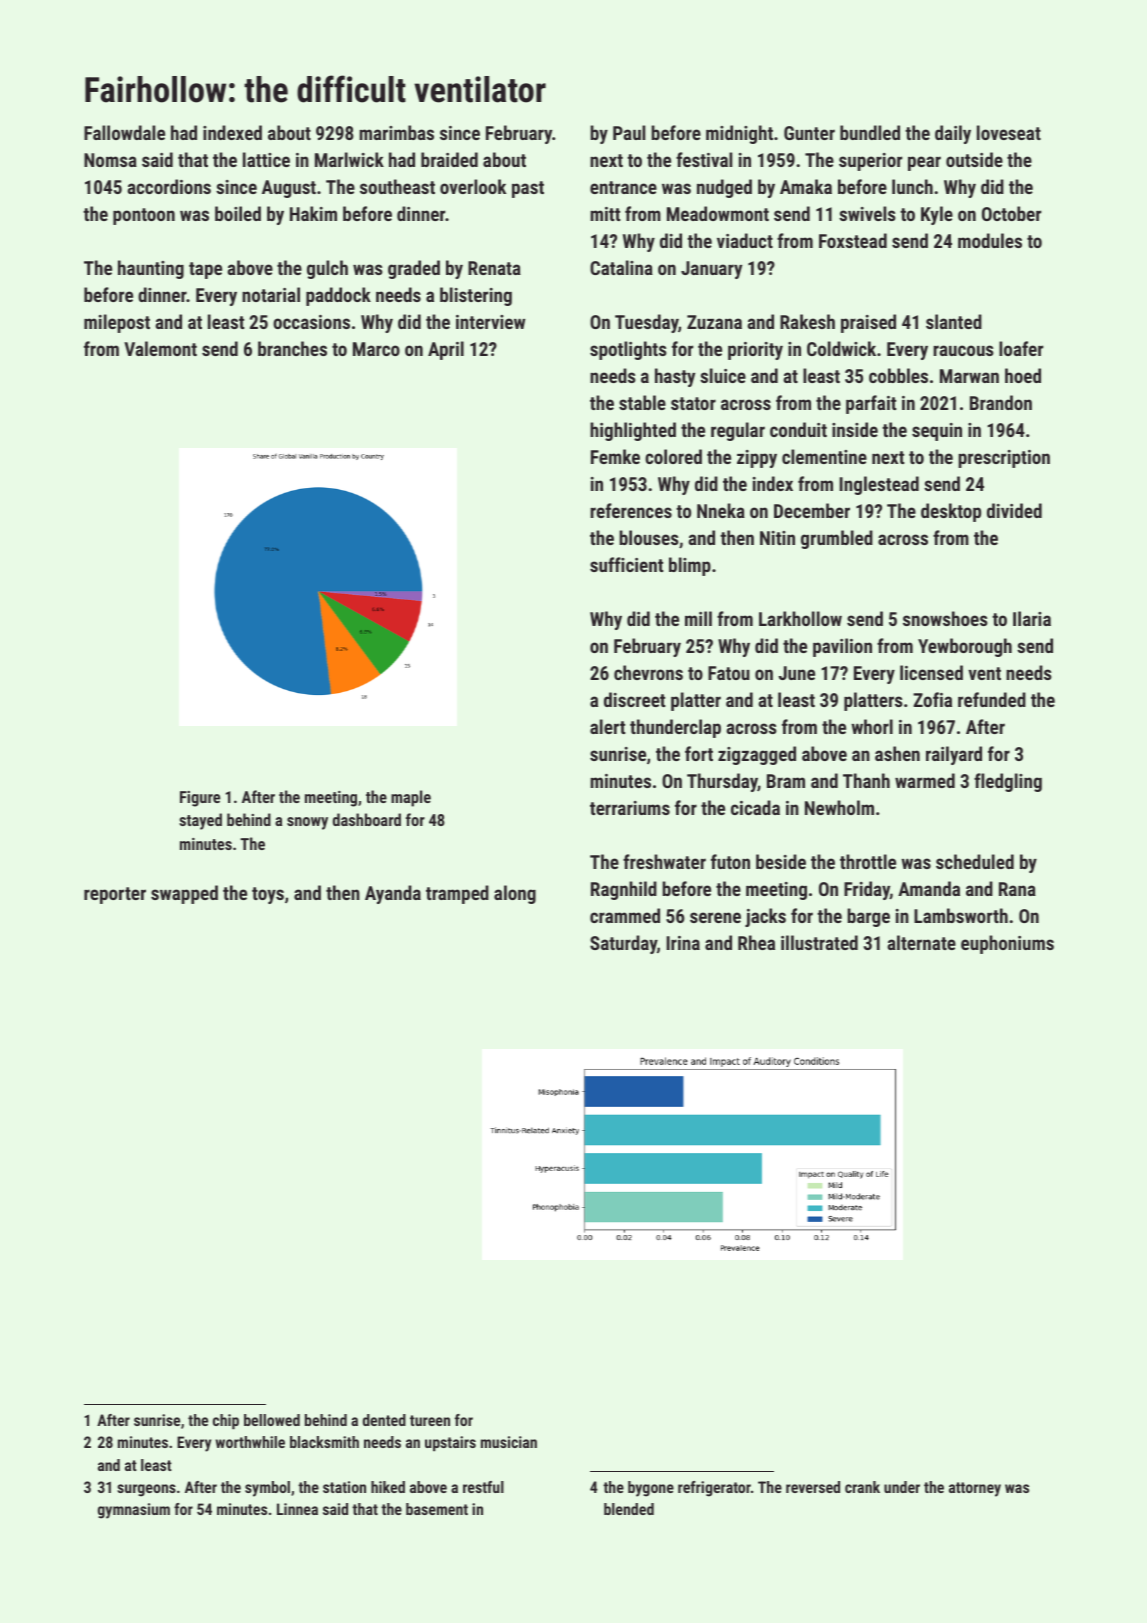 This image has width=1147, height=1623. What do you see at coordinates (628, 350) in the image?
I see `spotlights` at bounding box center [628, 350].
